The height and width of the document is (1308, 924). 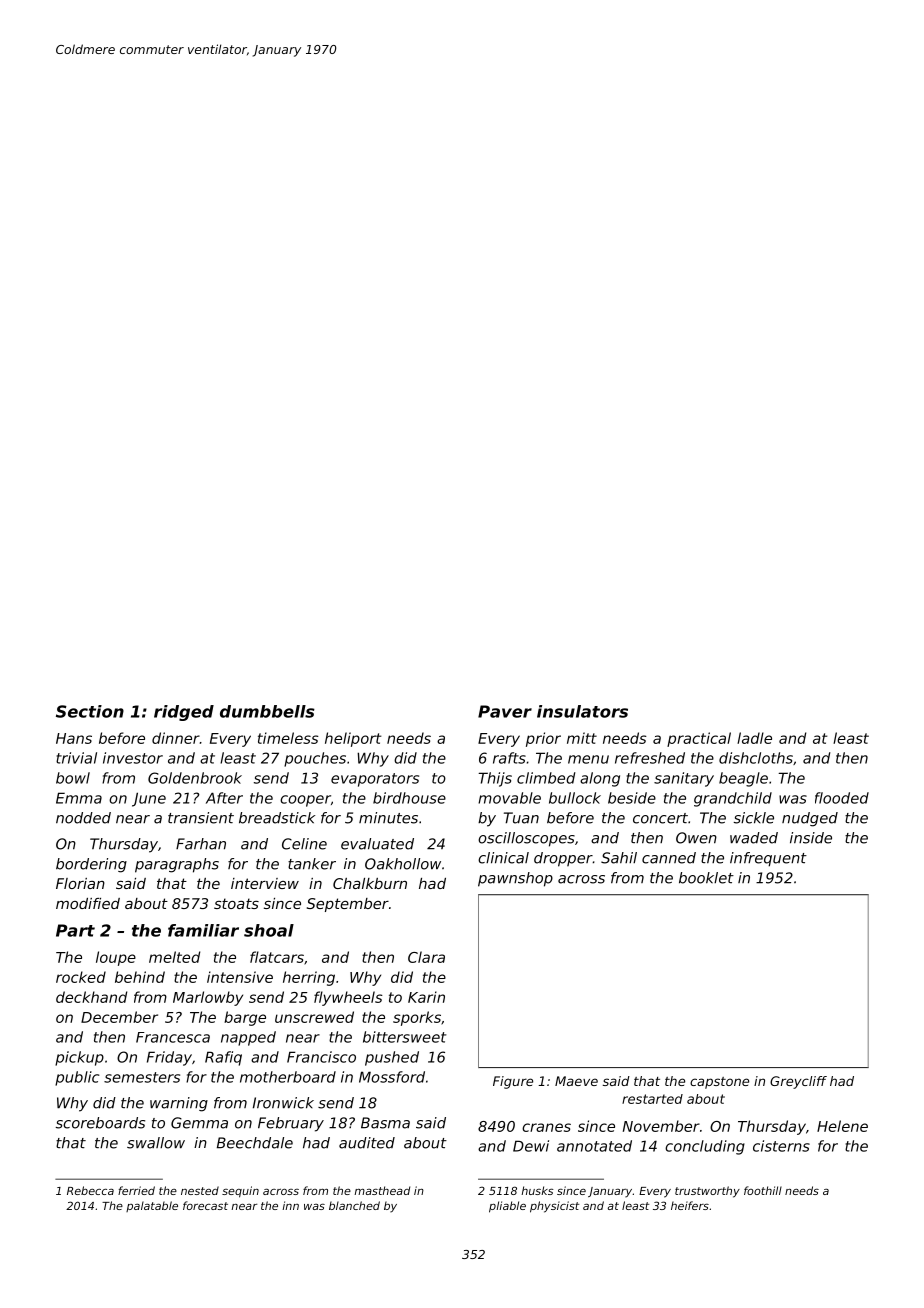 I want to click on Paver, so click(x=505, y=711).
